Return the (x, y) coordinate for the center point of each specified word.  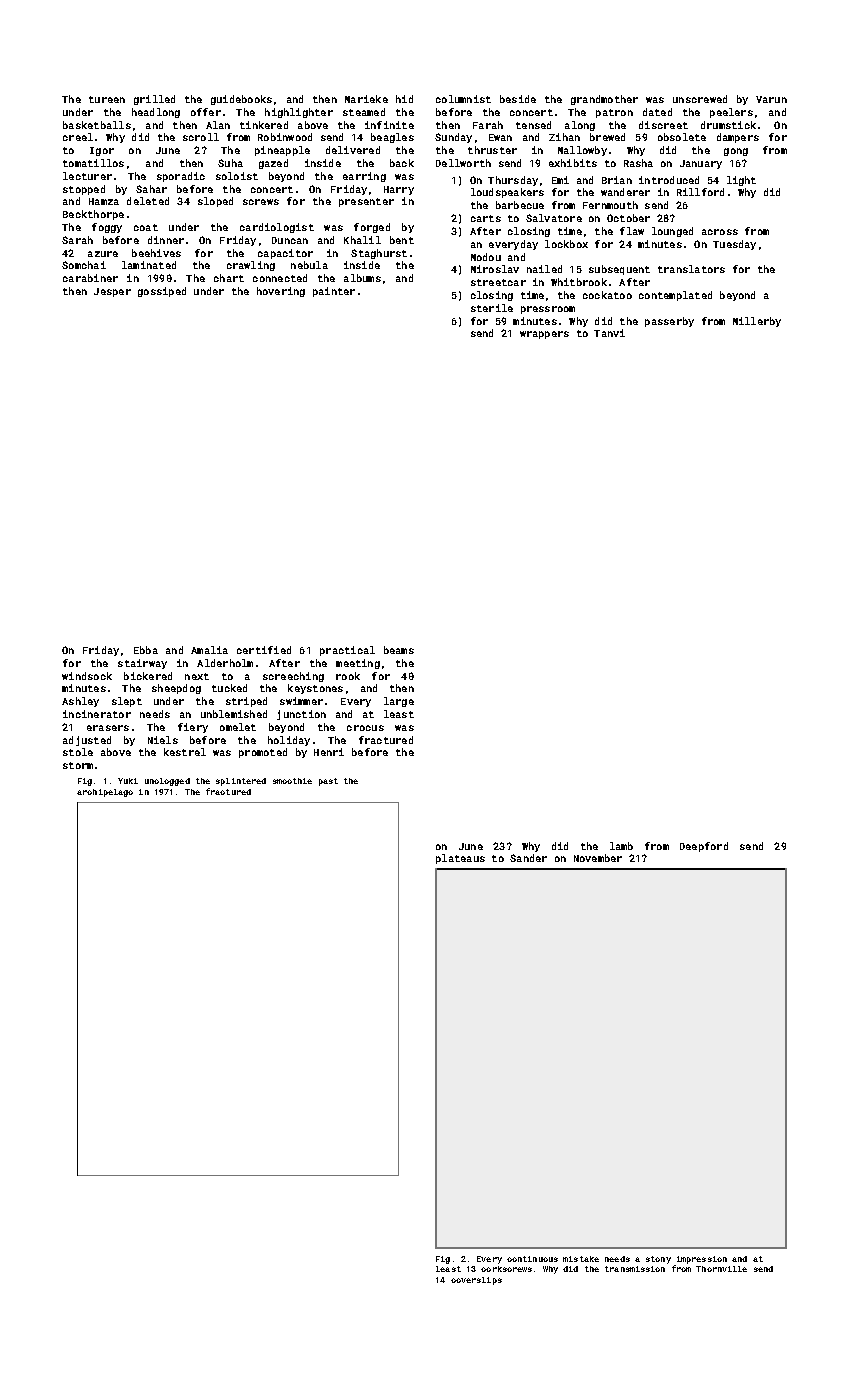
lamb (621, 846)
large (399, 702)
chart (229, 278)
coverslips (476, 1281)
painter (334, 292)
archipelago (105, 793)
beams (399, 650)
